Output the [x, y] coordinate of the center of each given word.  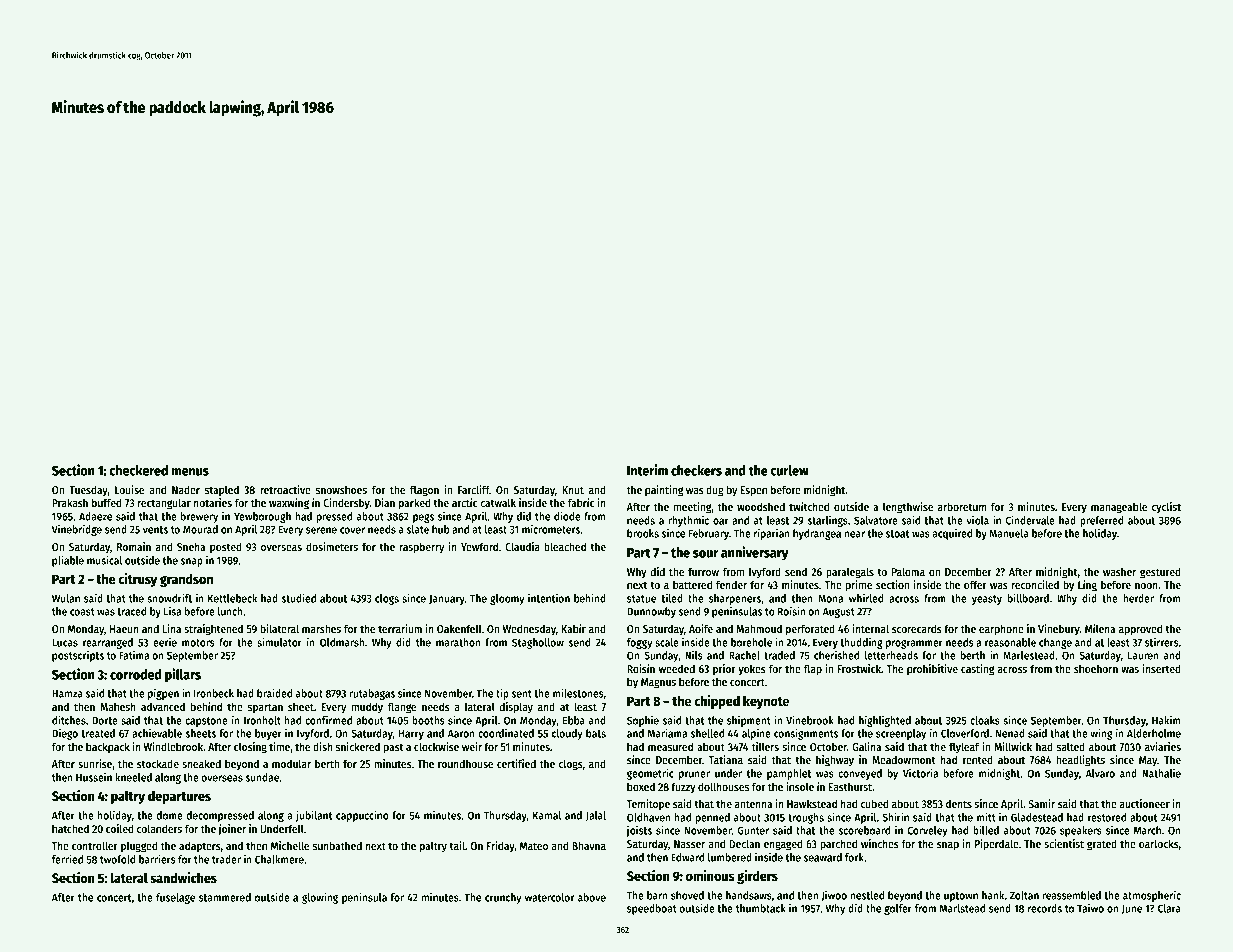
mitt [986, 817]
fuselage [175, 898]
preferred [1102, 521]
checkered [138, 470]
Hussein [94, 777]
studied [299, 598]
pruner [694, 775]
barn [657, 895]
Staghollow [538, 643]
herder [1138, 598]
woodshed [761, 506]
